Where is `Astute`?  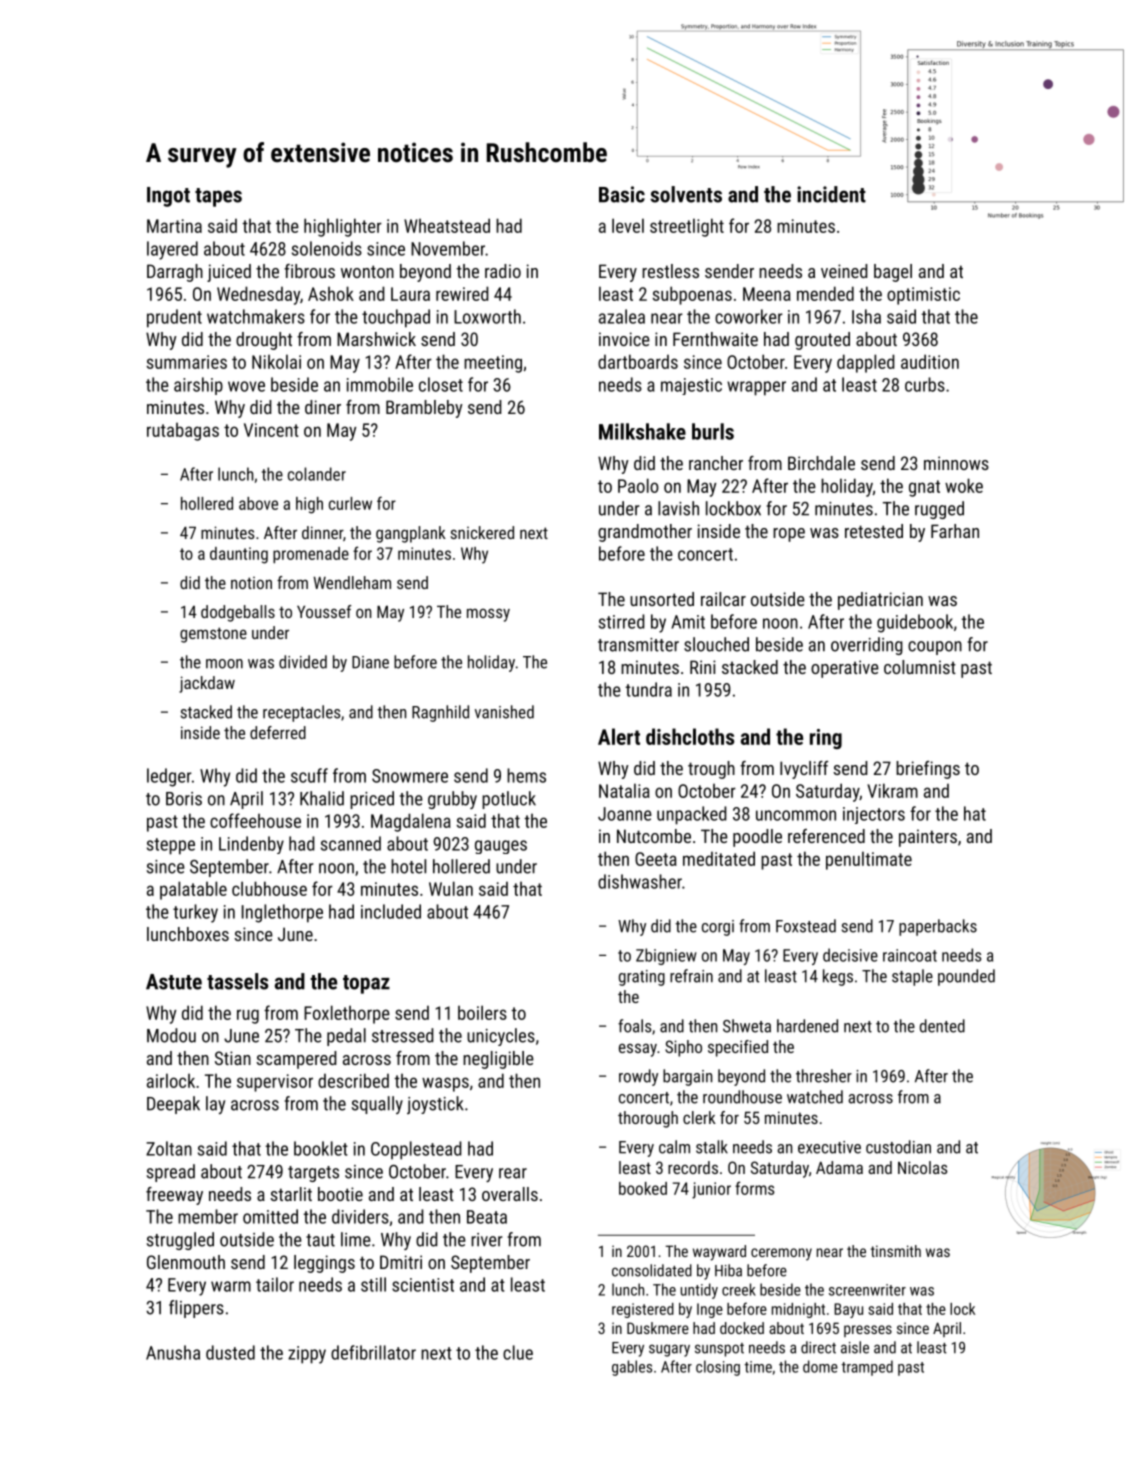 Astute is located at coordinates (174, 982).
